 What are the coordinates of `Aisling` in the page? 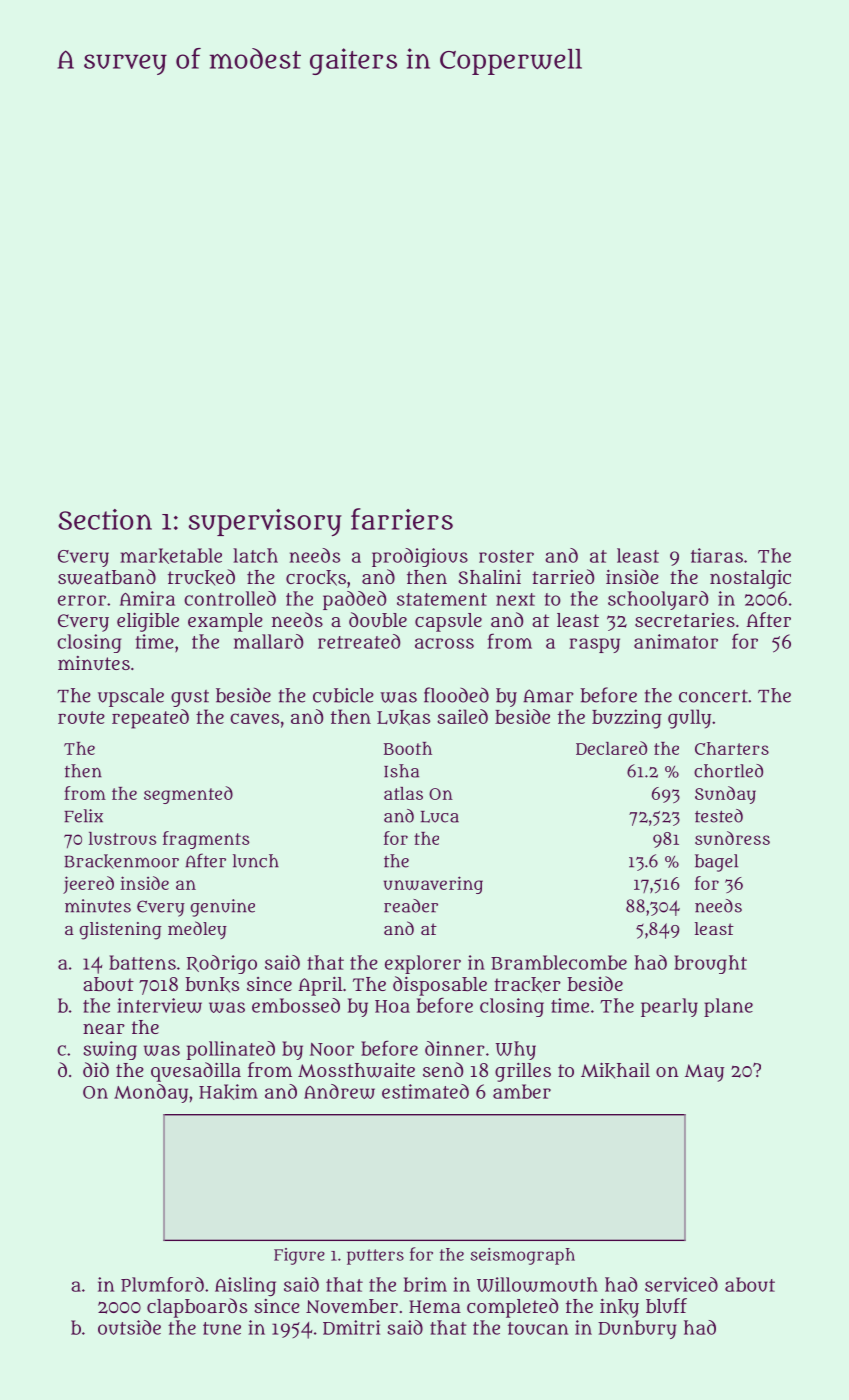 It's located at (245, 1287).
